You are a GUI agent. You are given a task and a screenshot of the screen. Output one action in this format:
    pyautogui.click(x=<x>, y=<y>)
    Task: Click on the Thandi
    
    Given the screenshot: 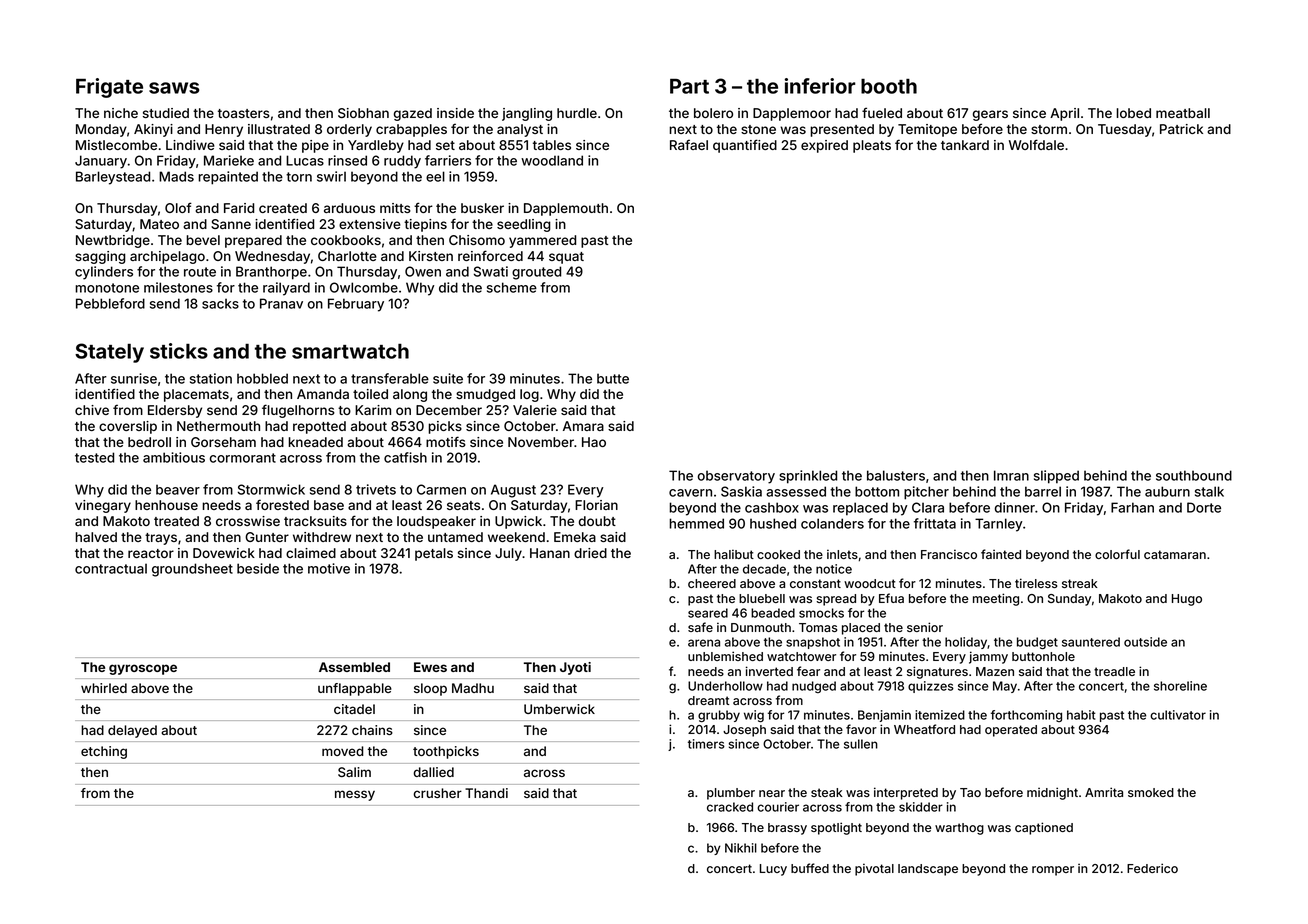 What is the action you would take?
    pyautogui.click(x=486, y=793)
